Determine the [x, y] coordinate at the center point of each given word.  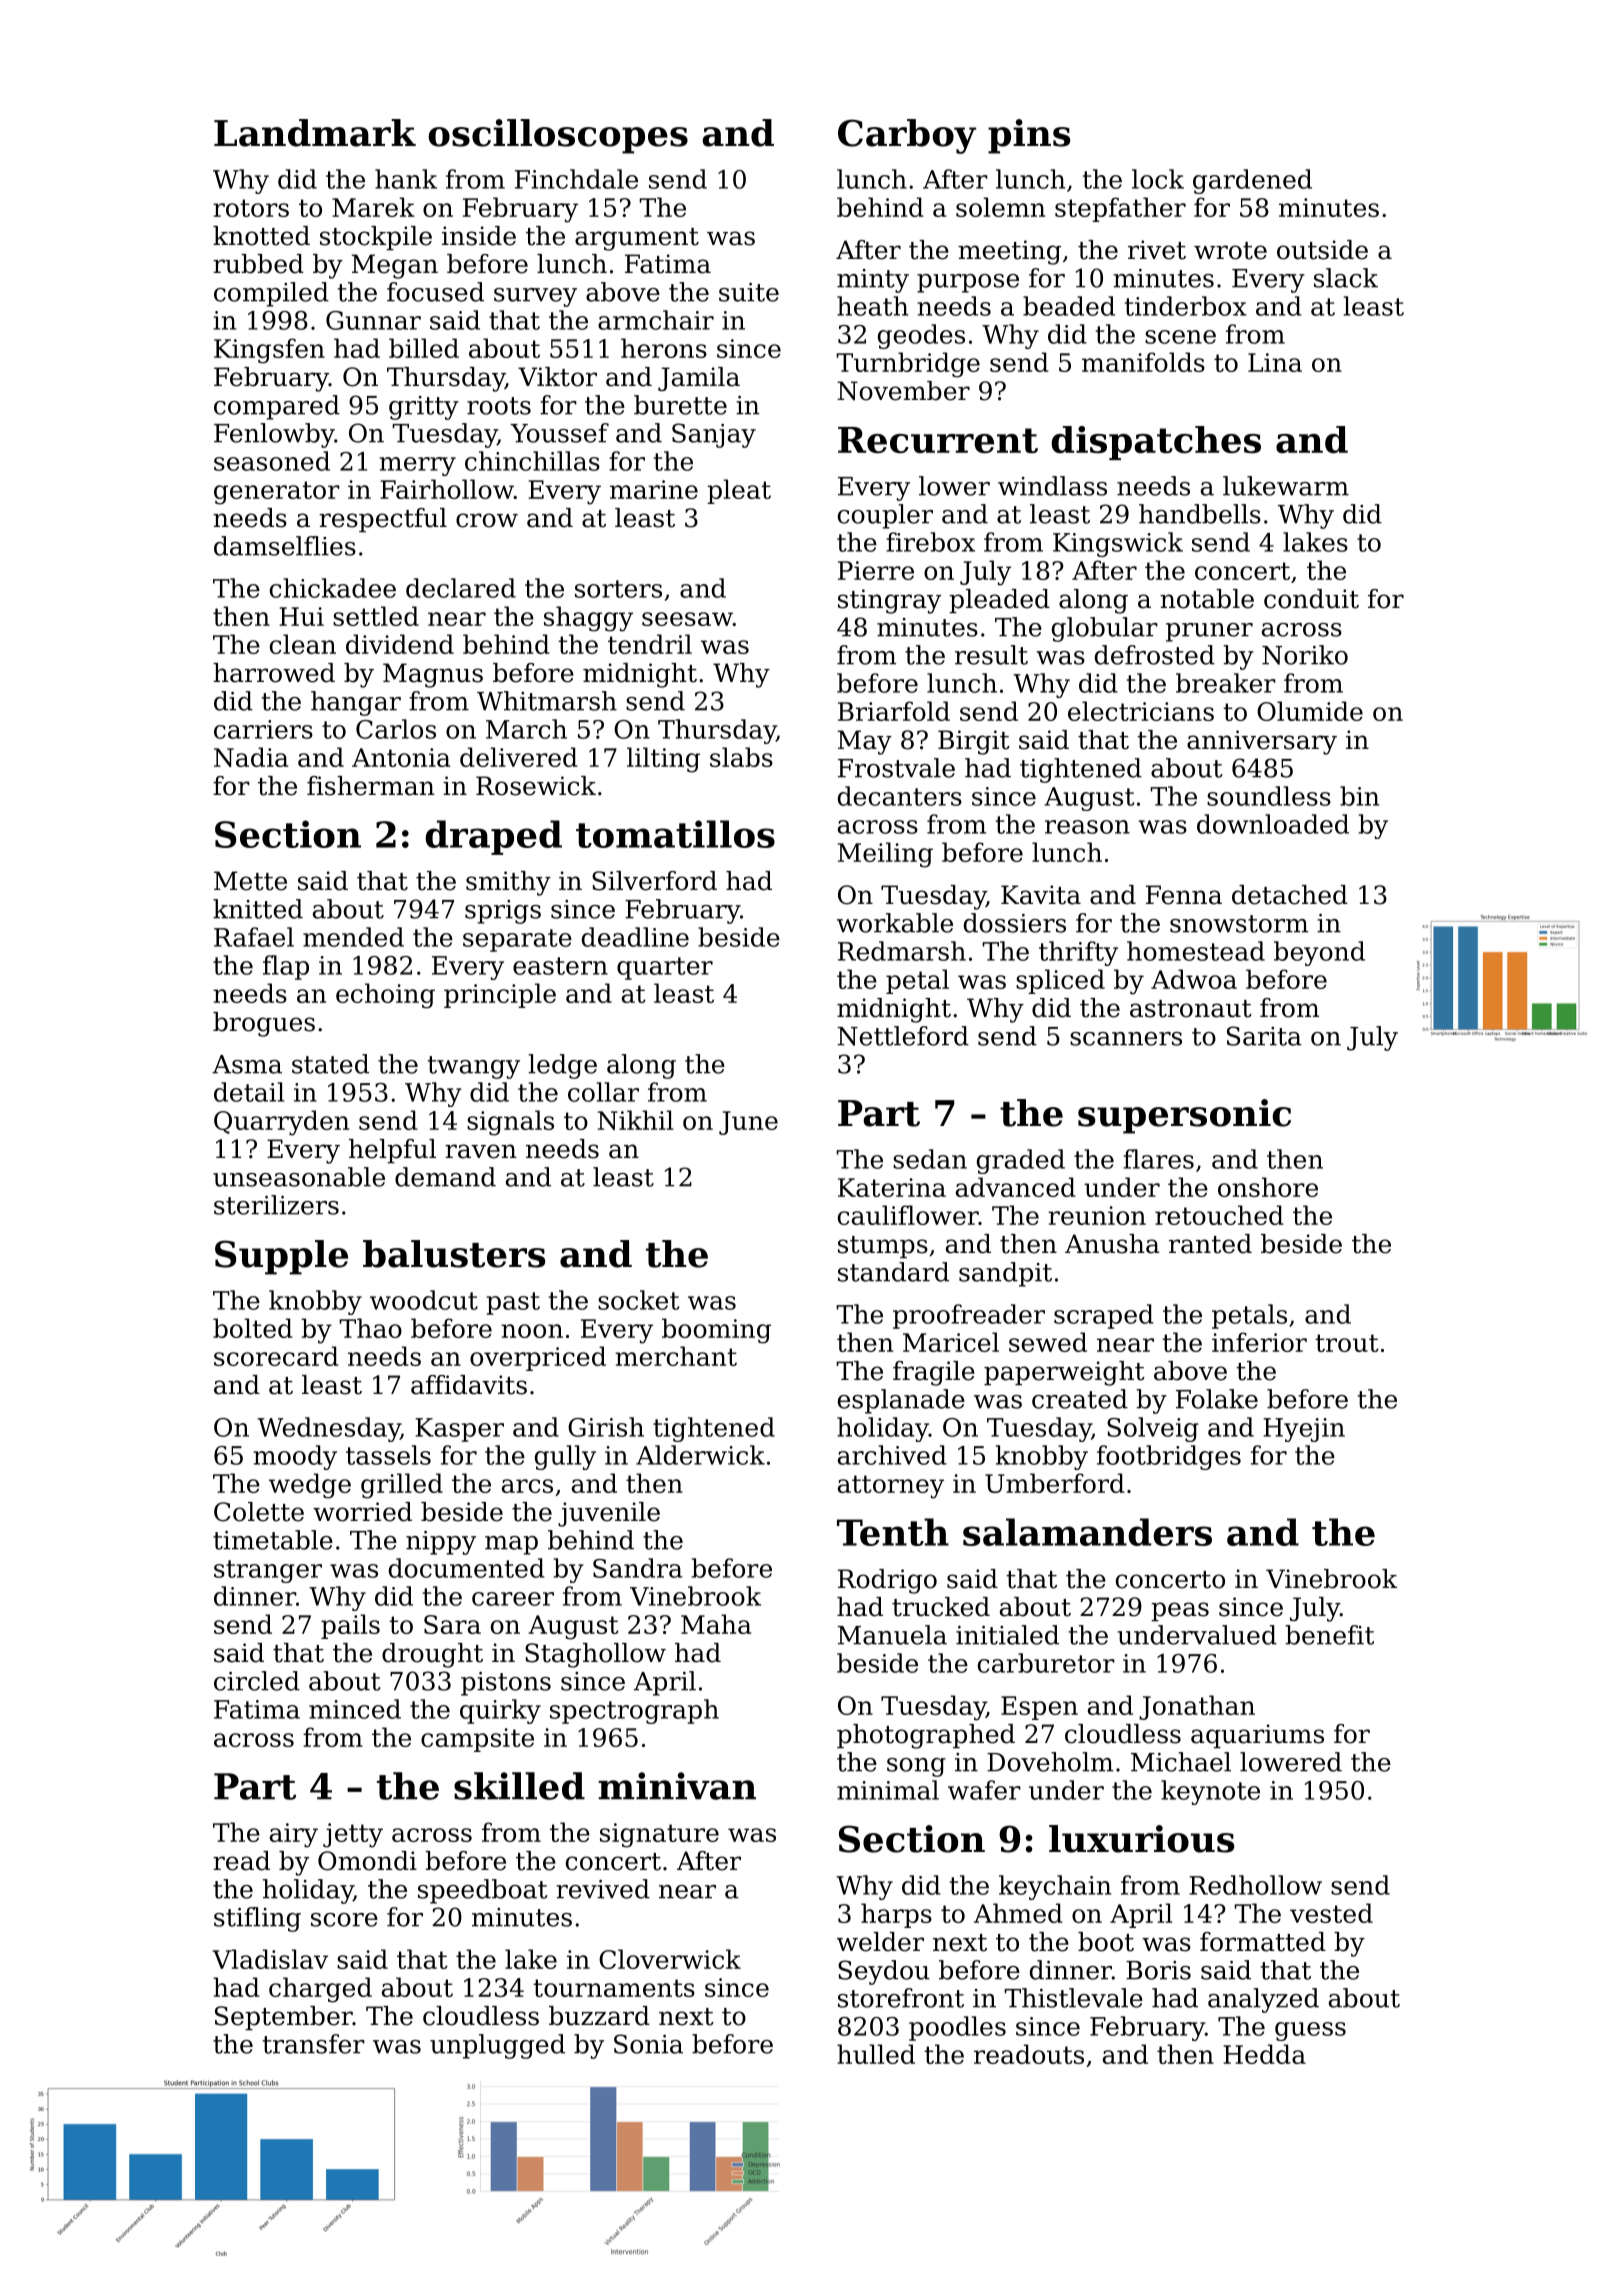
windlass [1052, 486]
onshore [1268, 1187]
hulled [876, 2054]
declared [461, 588]
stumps [883, 1247]
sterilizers [276, 1205]
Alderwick [700, 1455]
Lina [1275, 362]
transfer [314, 2044]
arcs [527, 1486]
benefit [1329, 1635]
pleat [739, 491]
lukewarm [1286, 486]
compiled [271, 294]
